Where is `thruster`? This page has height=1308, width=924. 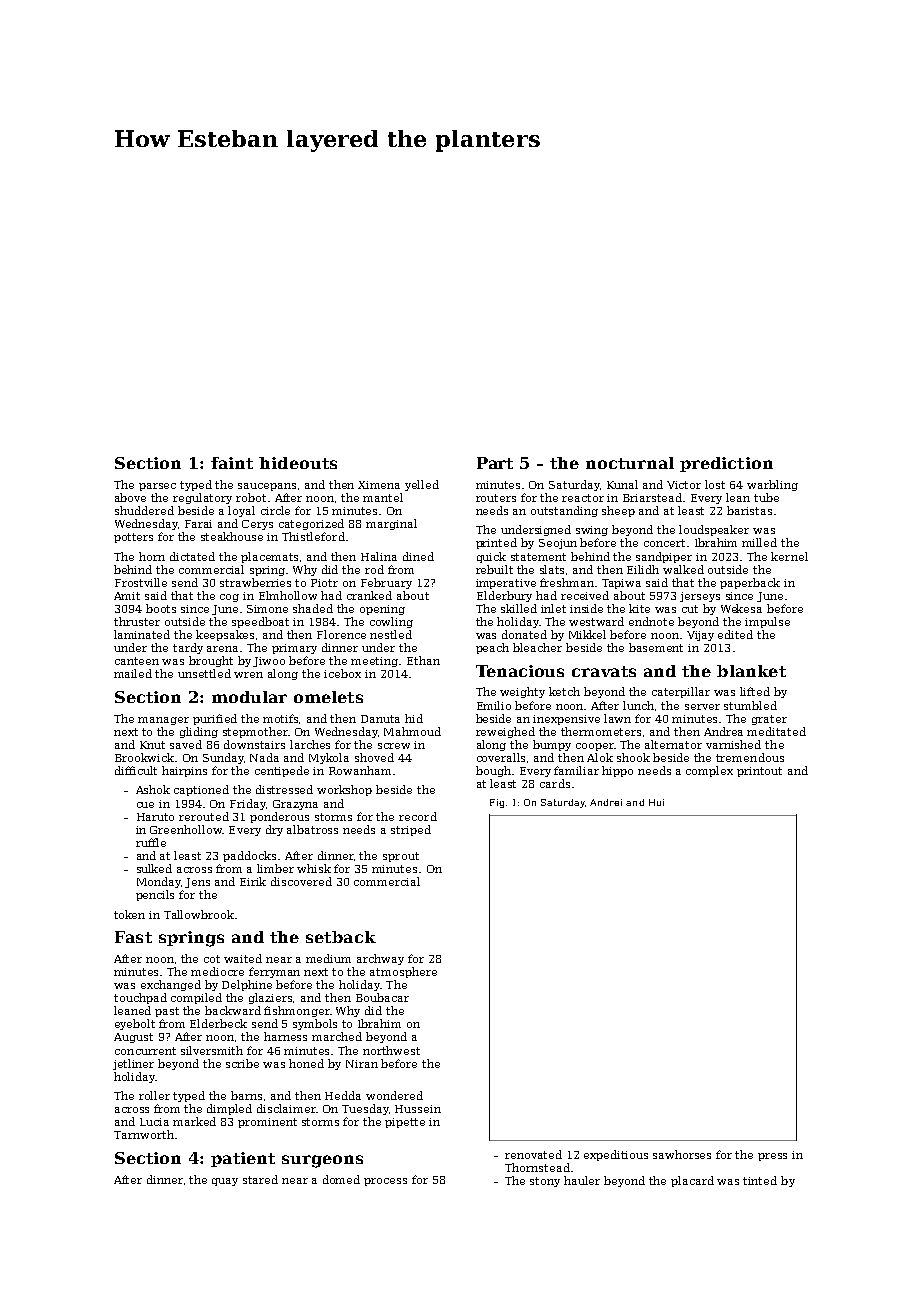 thruster is located at coordinates (137, 621).
